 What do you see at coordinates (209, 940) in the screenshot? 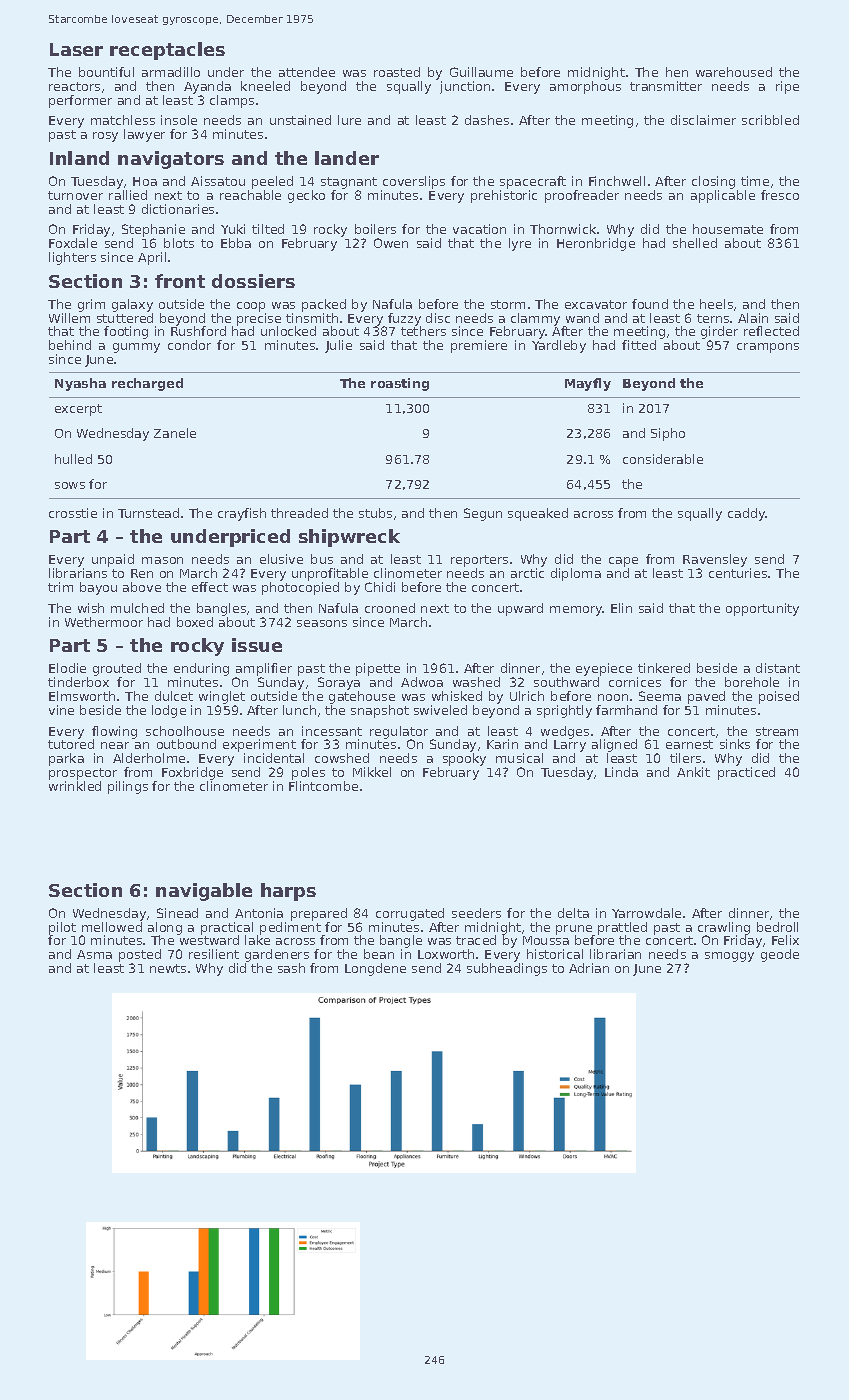
I see `westward` at bounding box center [209, 940].
